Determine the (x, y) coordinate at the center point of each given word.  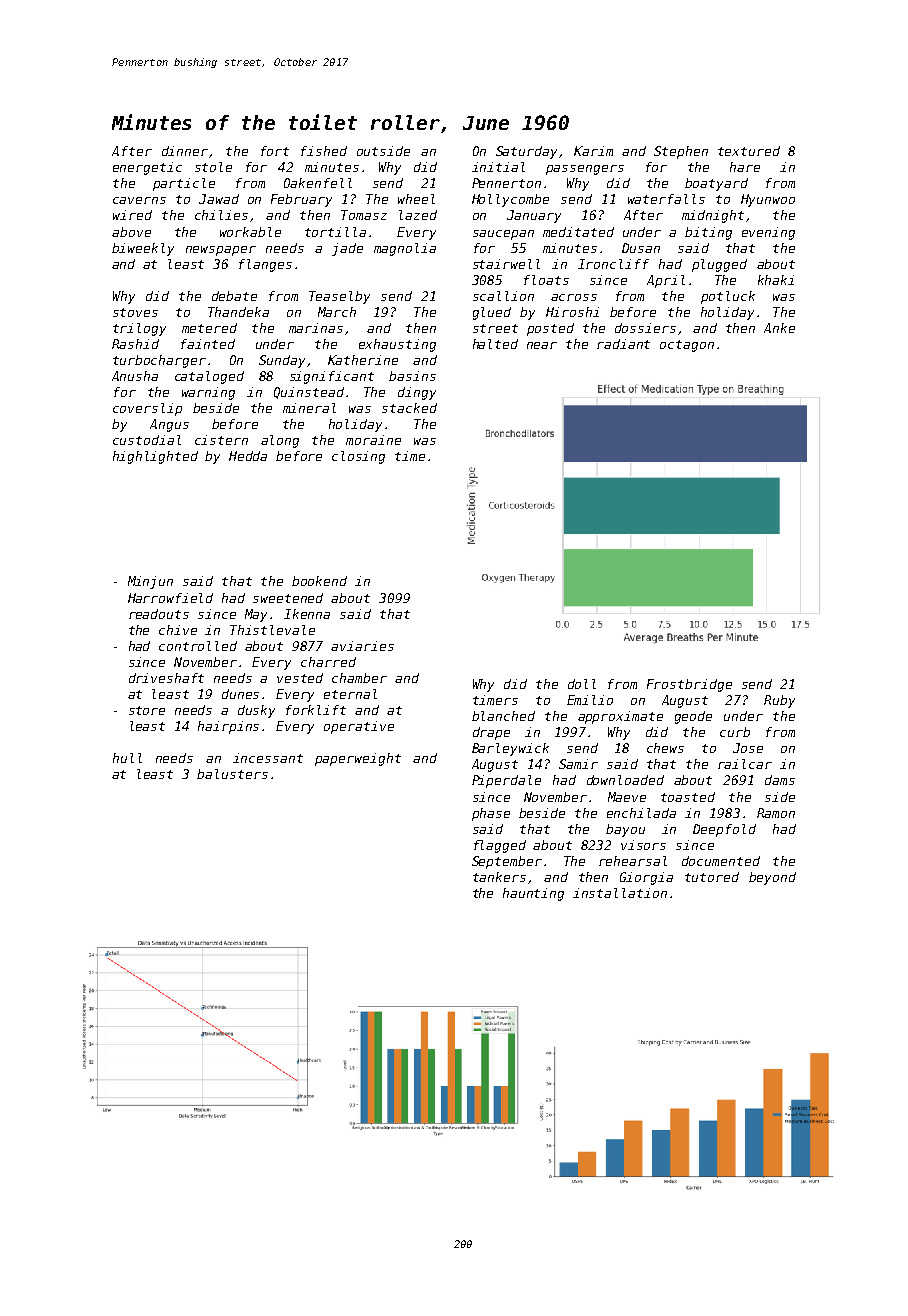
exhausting (397, 345)
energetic (147, 168)
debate (234, 296)
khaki (776, 280)
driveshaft (166, 678)
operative (359, 727)
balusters (232, 774)
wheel (416, 199)
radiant (623, 344)
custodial (147, 440)
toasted (688, 797)
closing (358, 457)
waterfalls (666, 199)
